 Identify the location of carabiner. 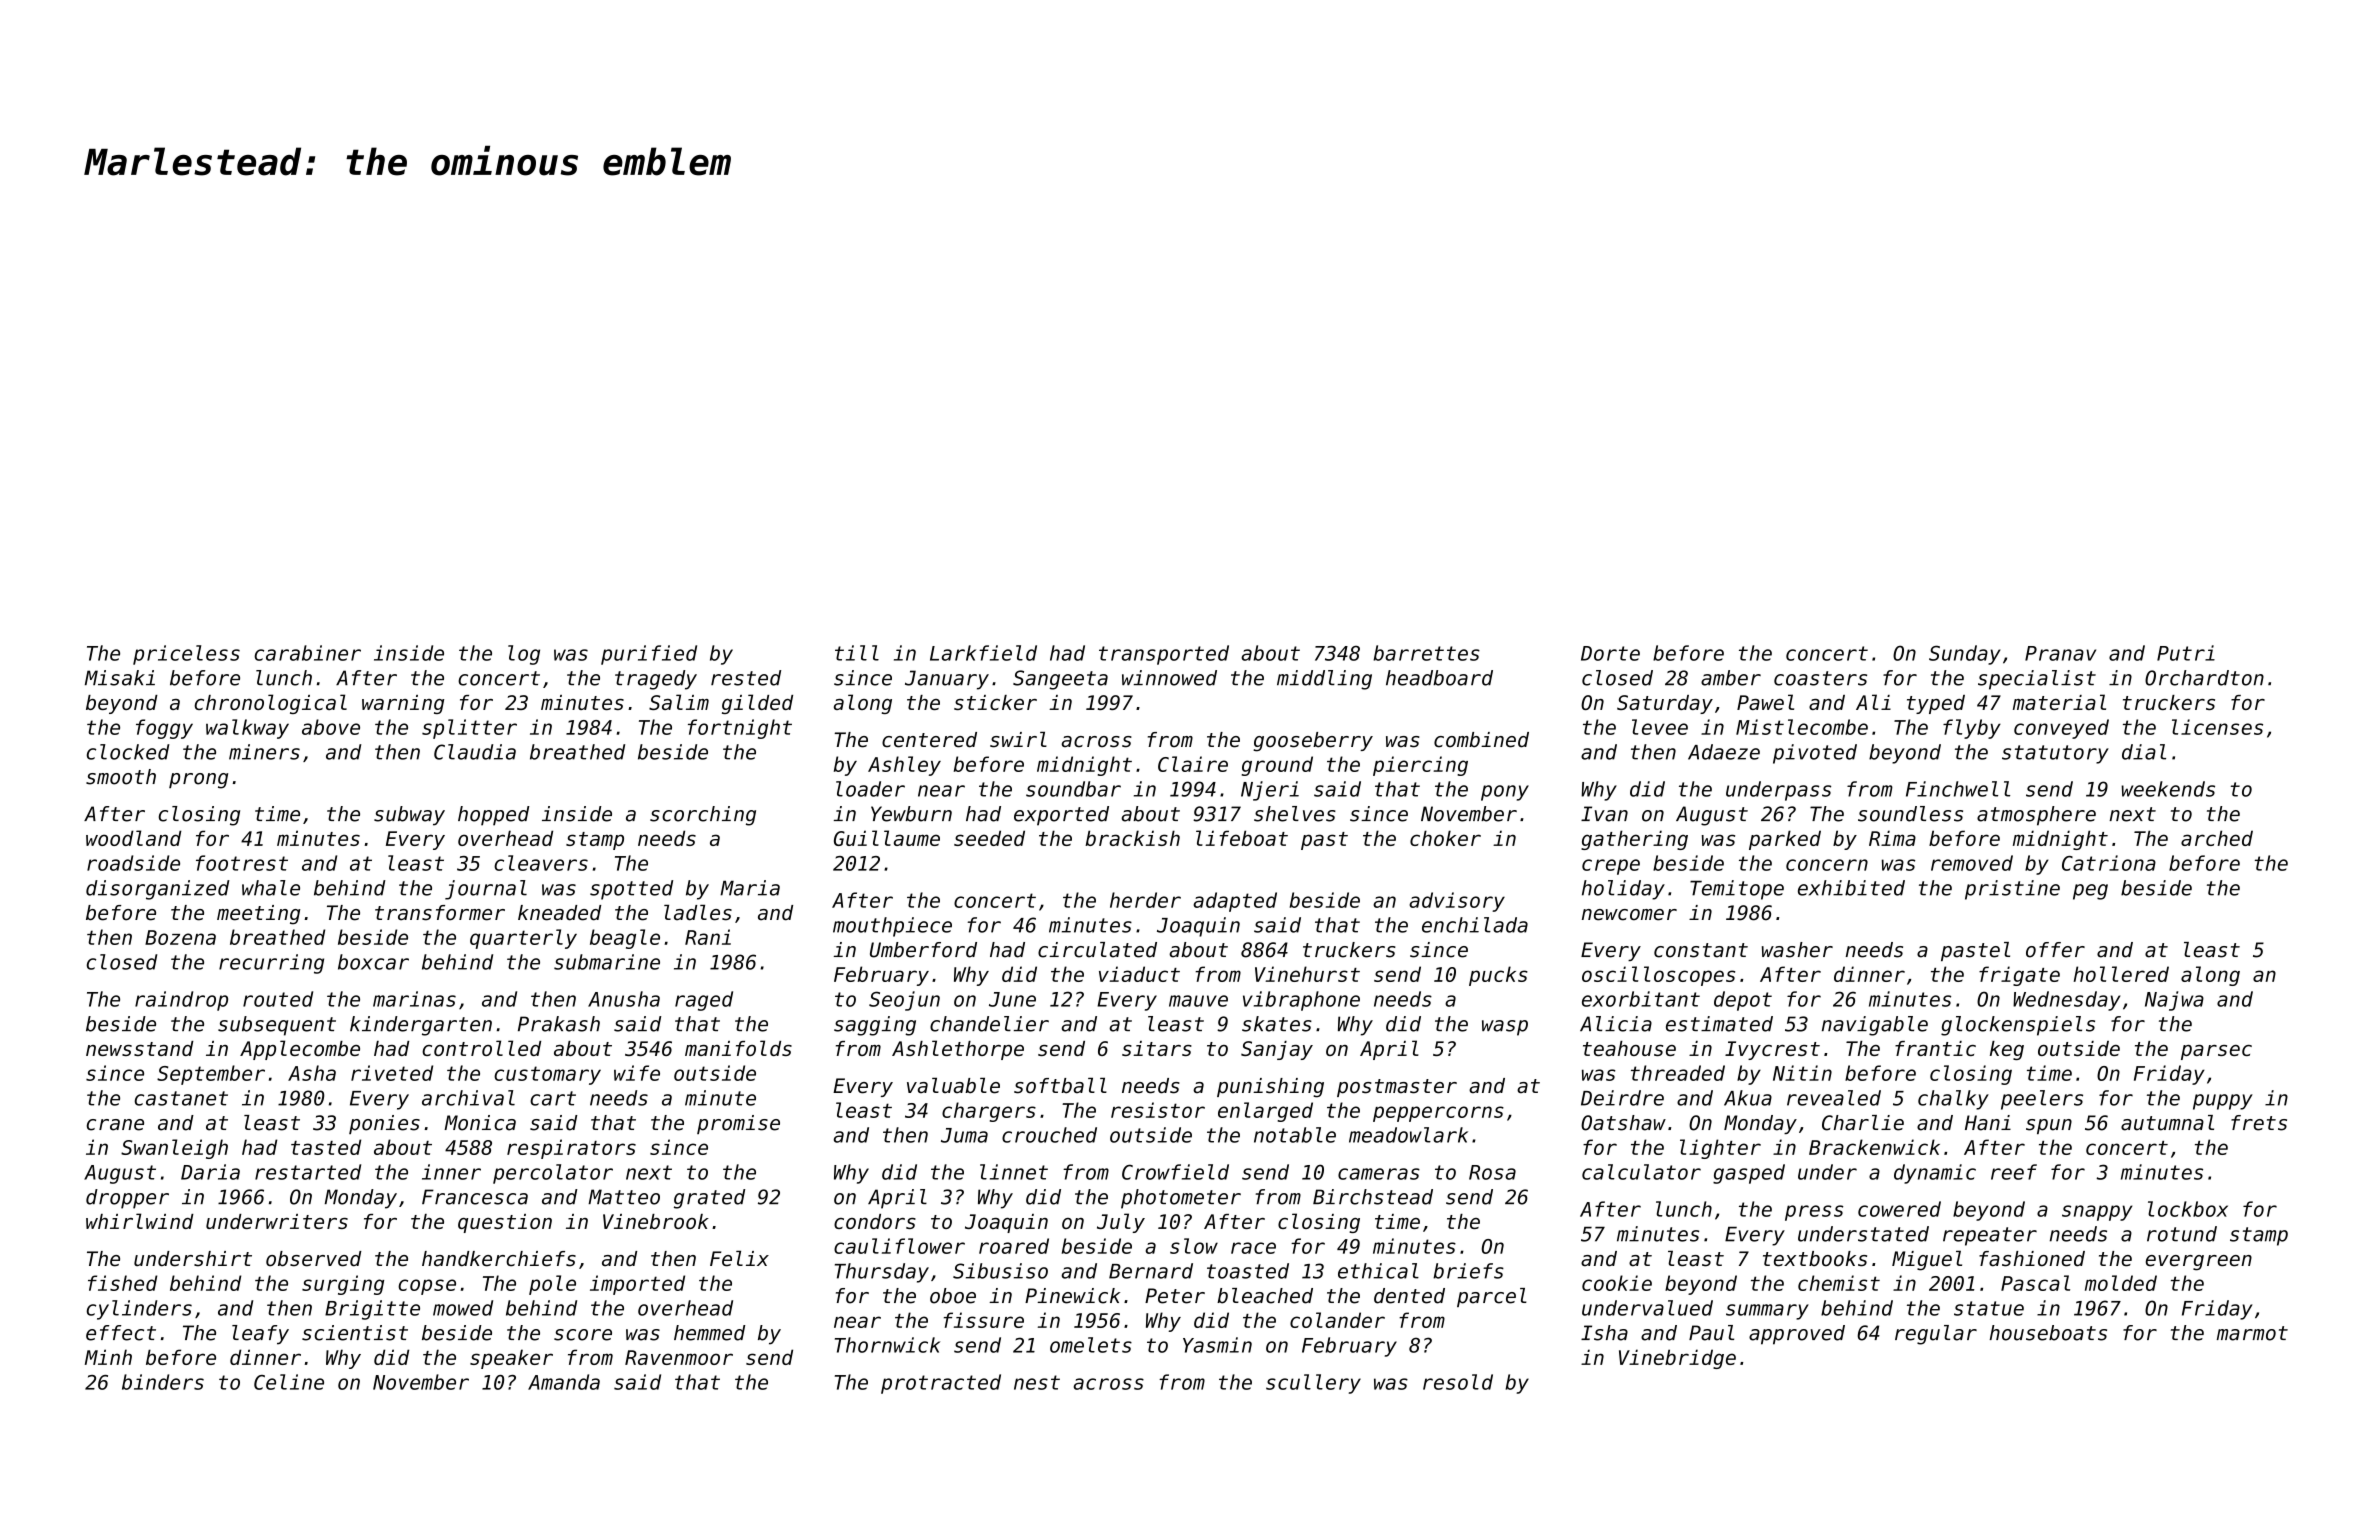
(307, 653).
